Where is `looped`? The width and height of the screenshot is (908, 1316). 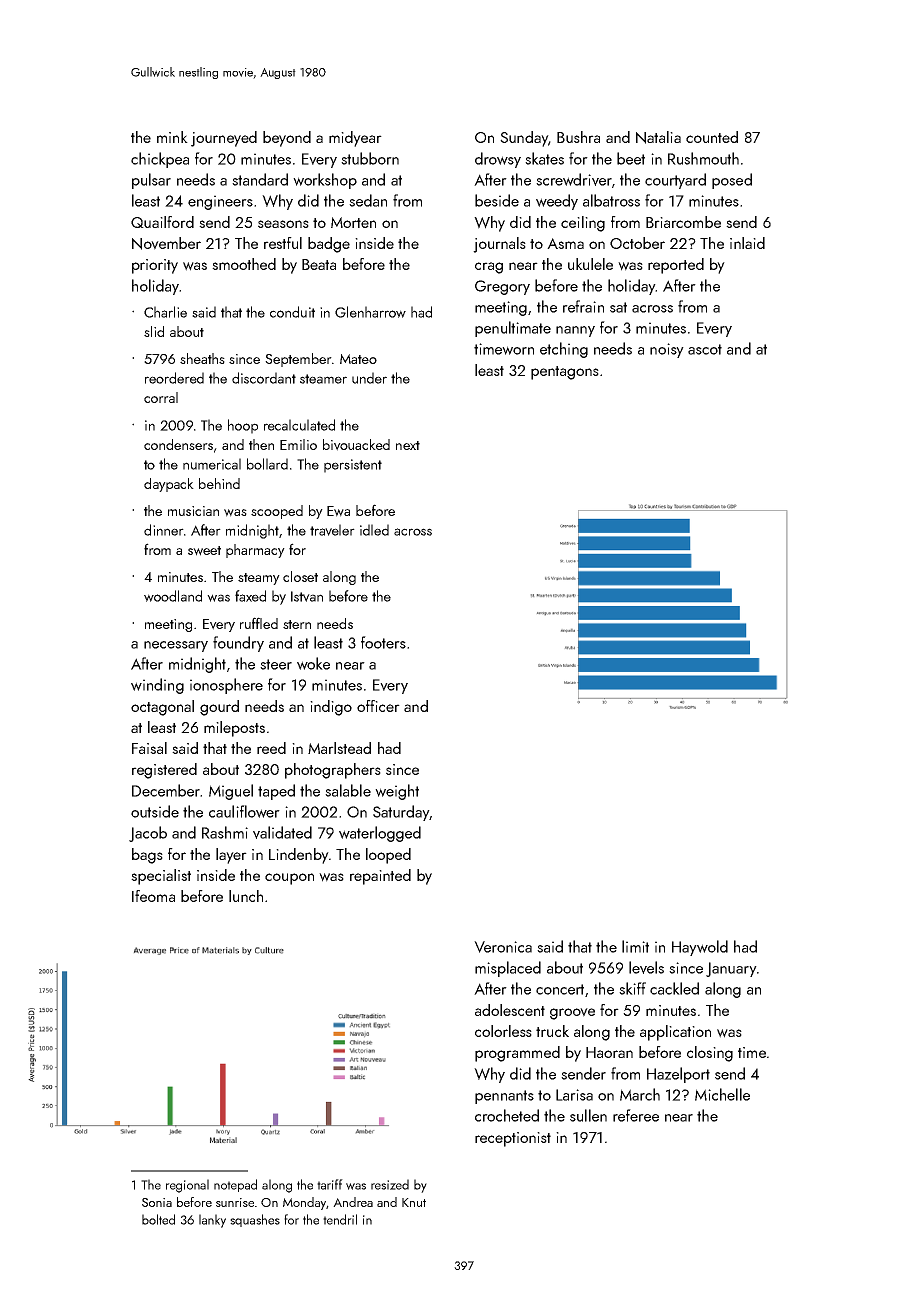 looped is located at coordinates (388, 856).
